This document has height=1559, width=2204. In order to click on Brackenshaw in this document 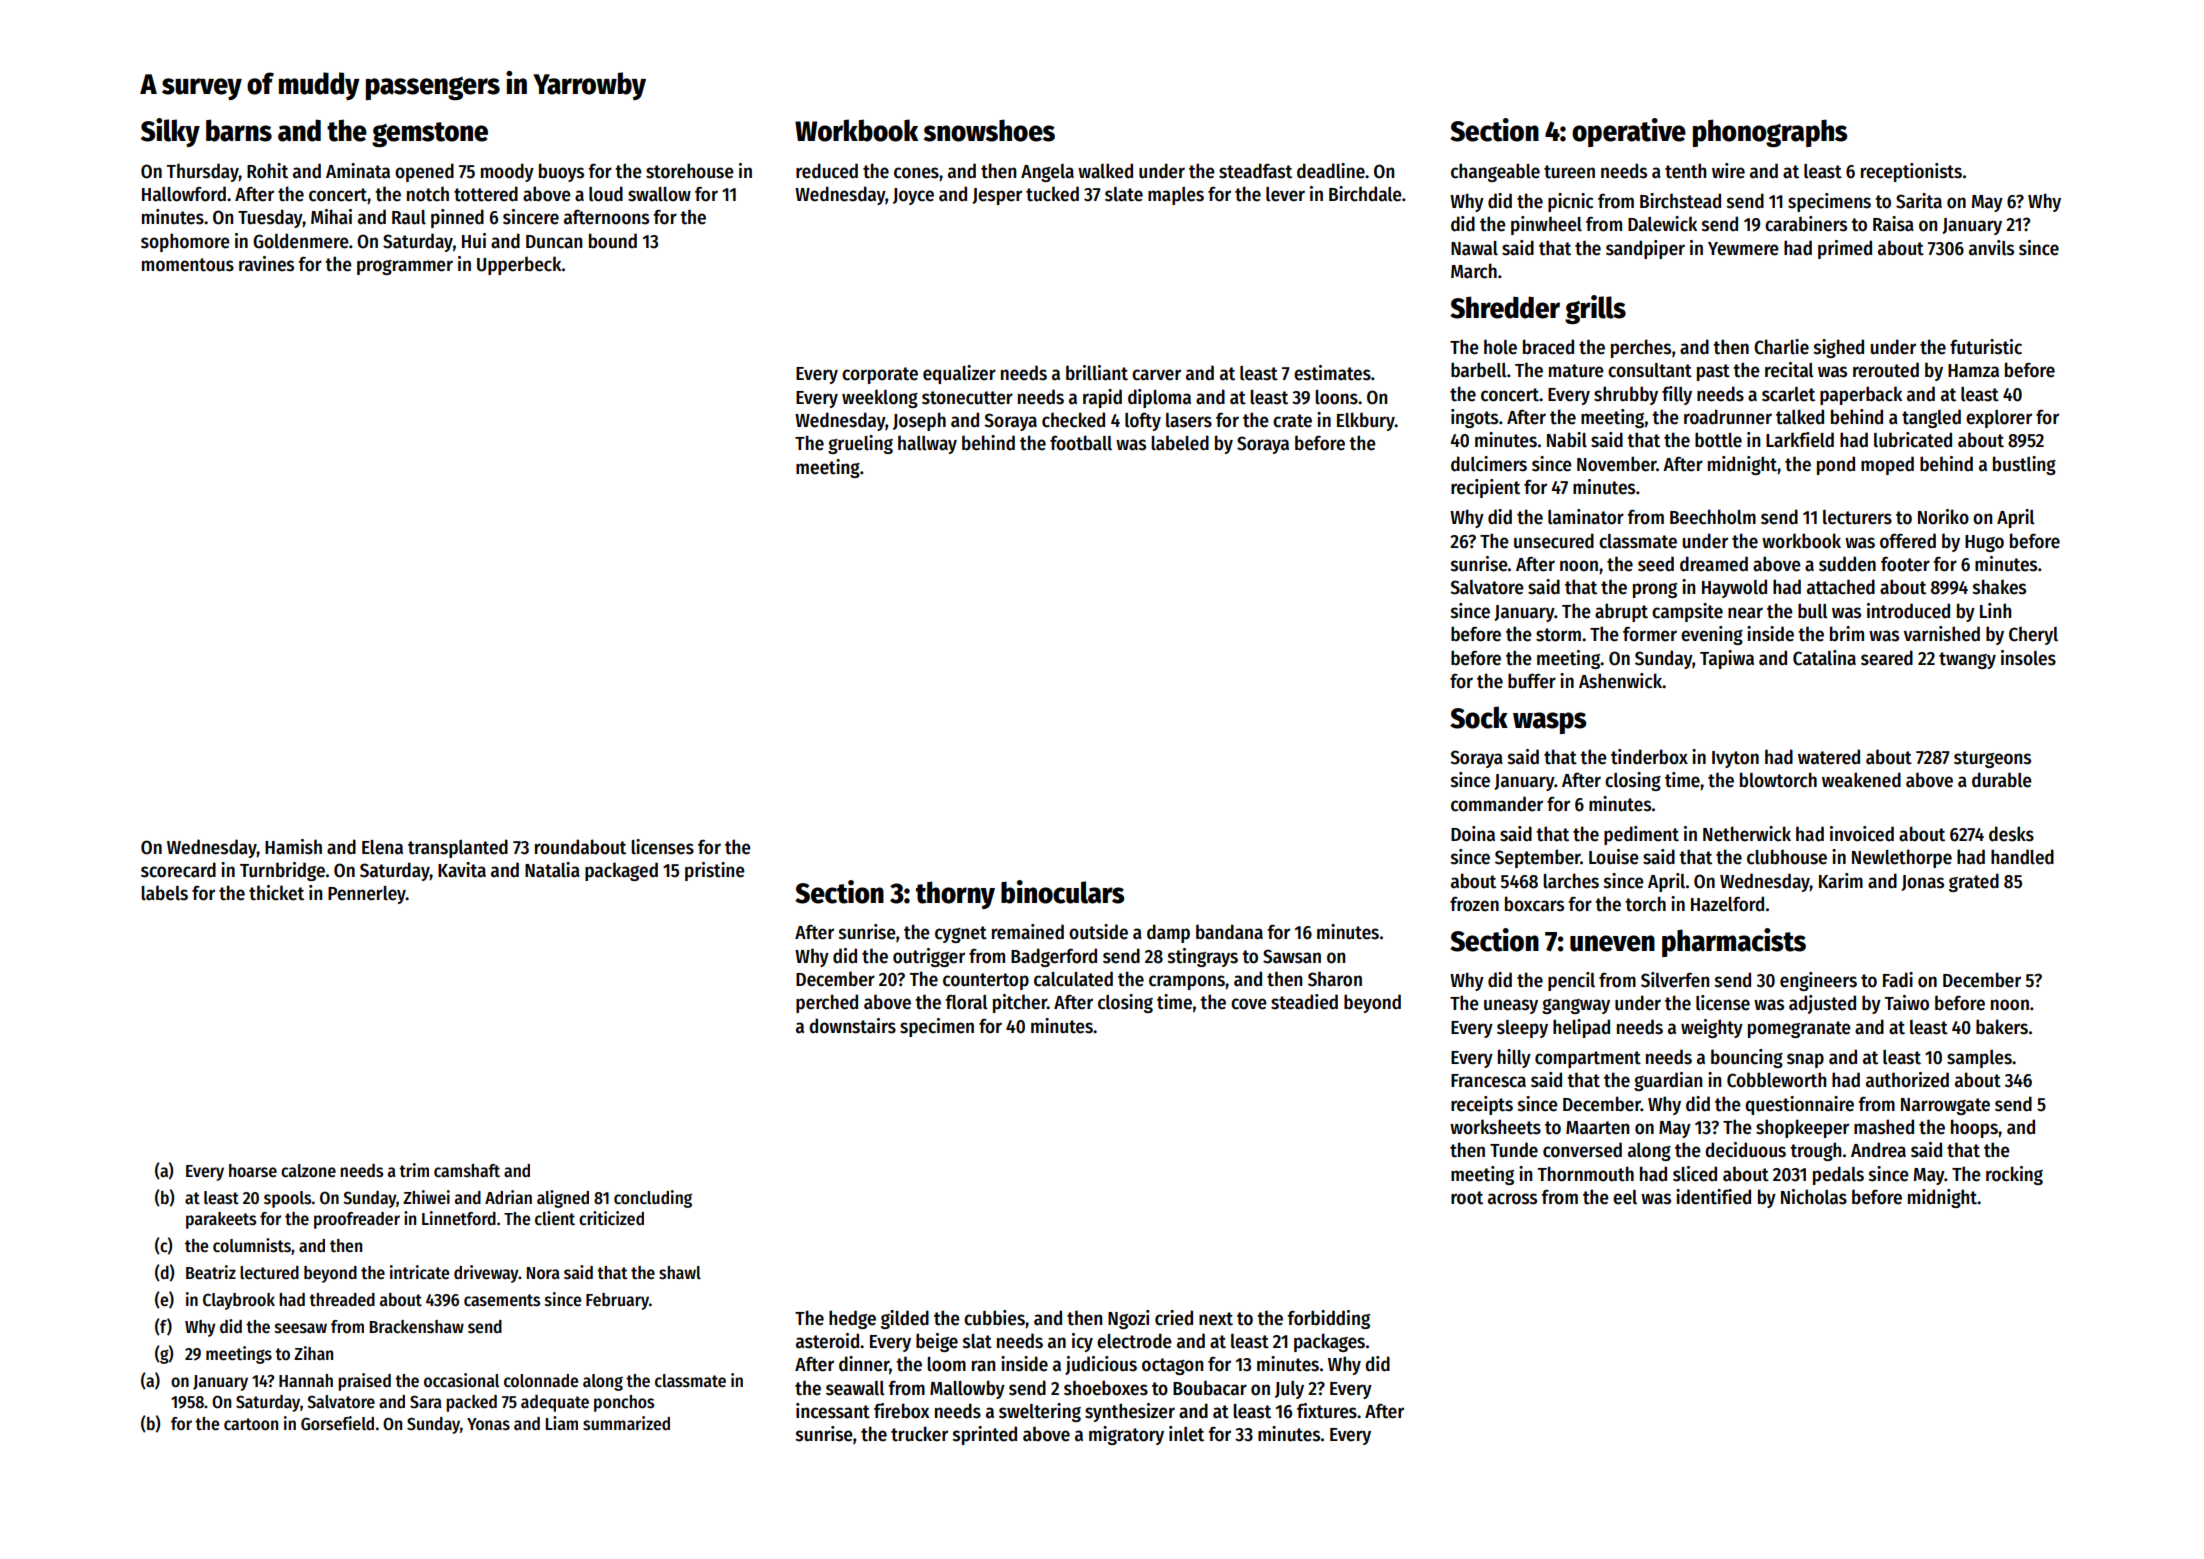, I will do `click(417, 1327)`.
